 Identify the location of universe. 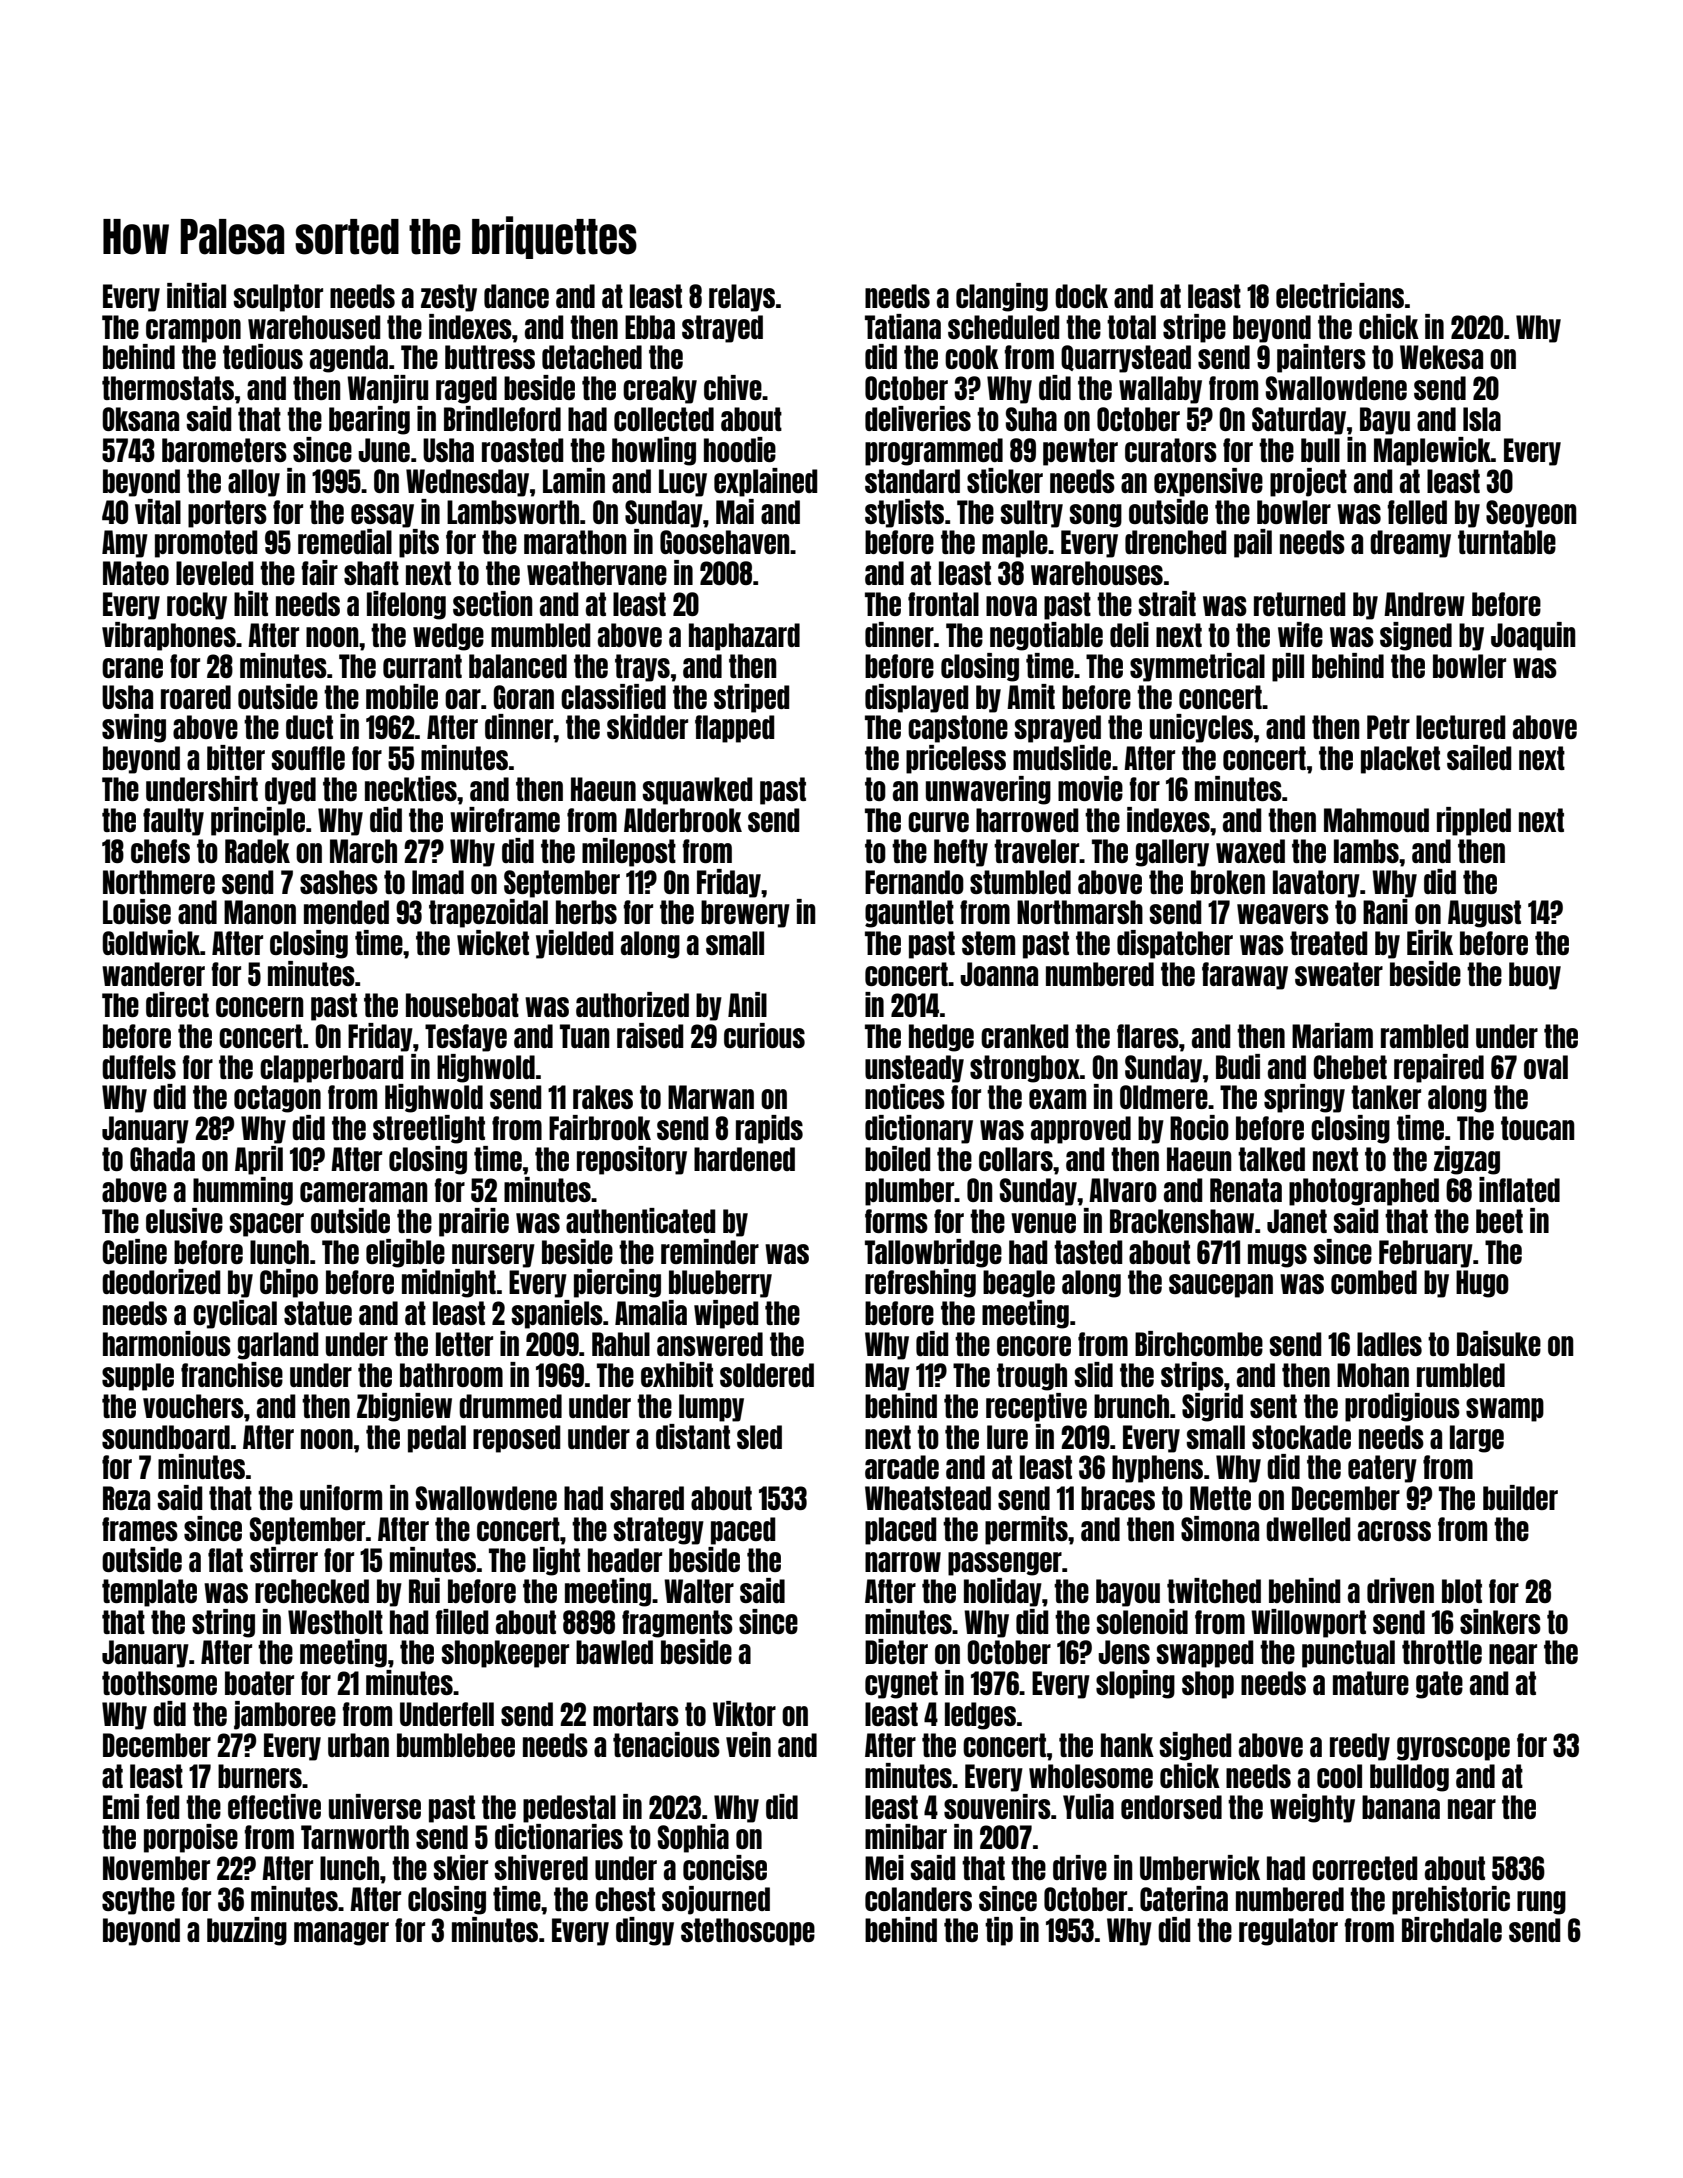
(375, 1806).
